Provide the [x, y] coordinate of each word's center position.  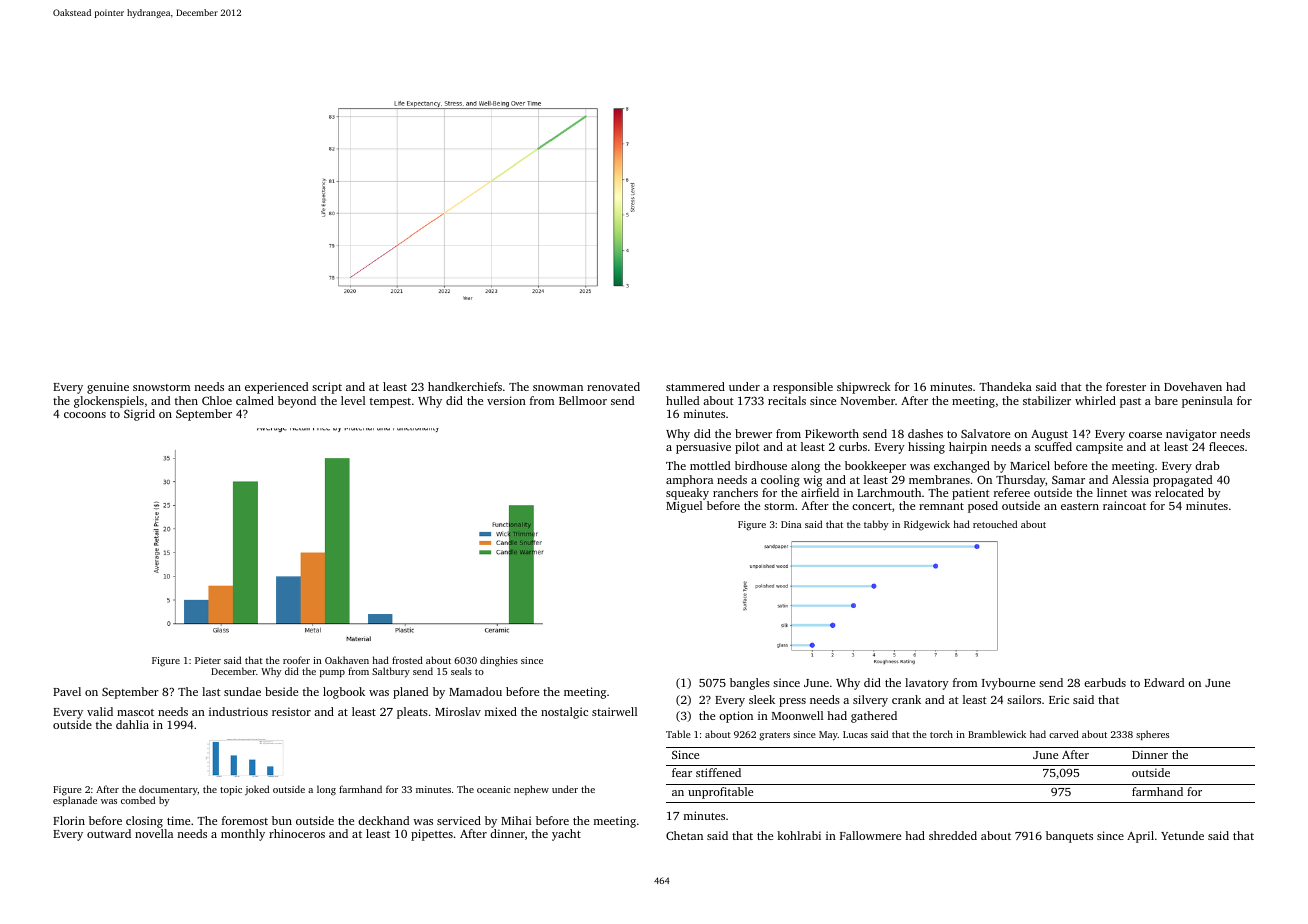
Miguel [684, 507]
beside [281, 691]
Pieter [208, 660]
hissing [926, 448]
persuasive [703, 448]
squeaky [687, 494]
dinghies [499, 661]
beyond [297, 402]
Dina [791, 524]
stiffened [718, 772]
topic [231, 790]
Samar [1068, 479]
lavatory [927, 684]
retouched [995, 524]
